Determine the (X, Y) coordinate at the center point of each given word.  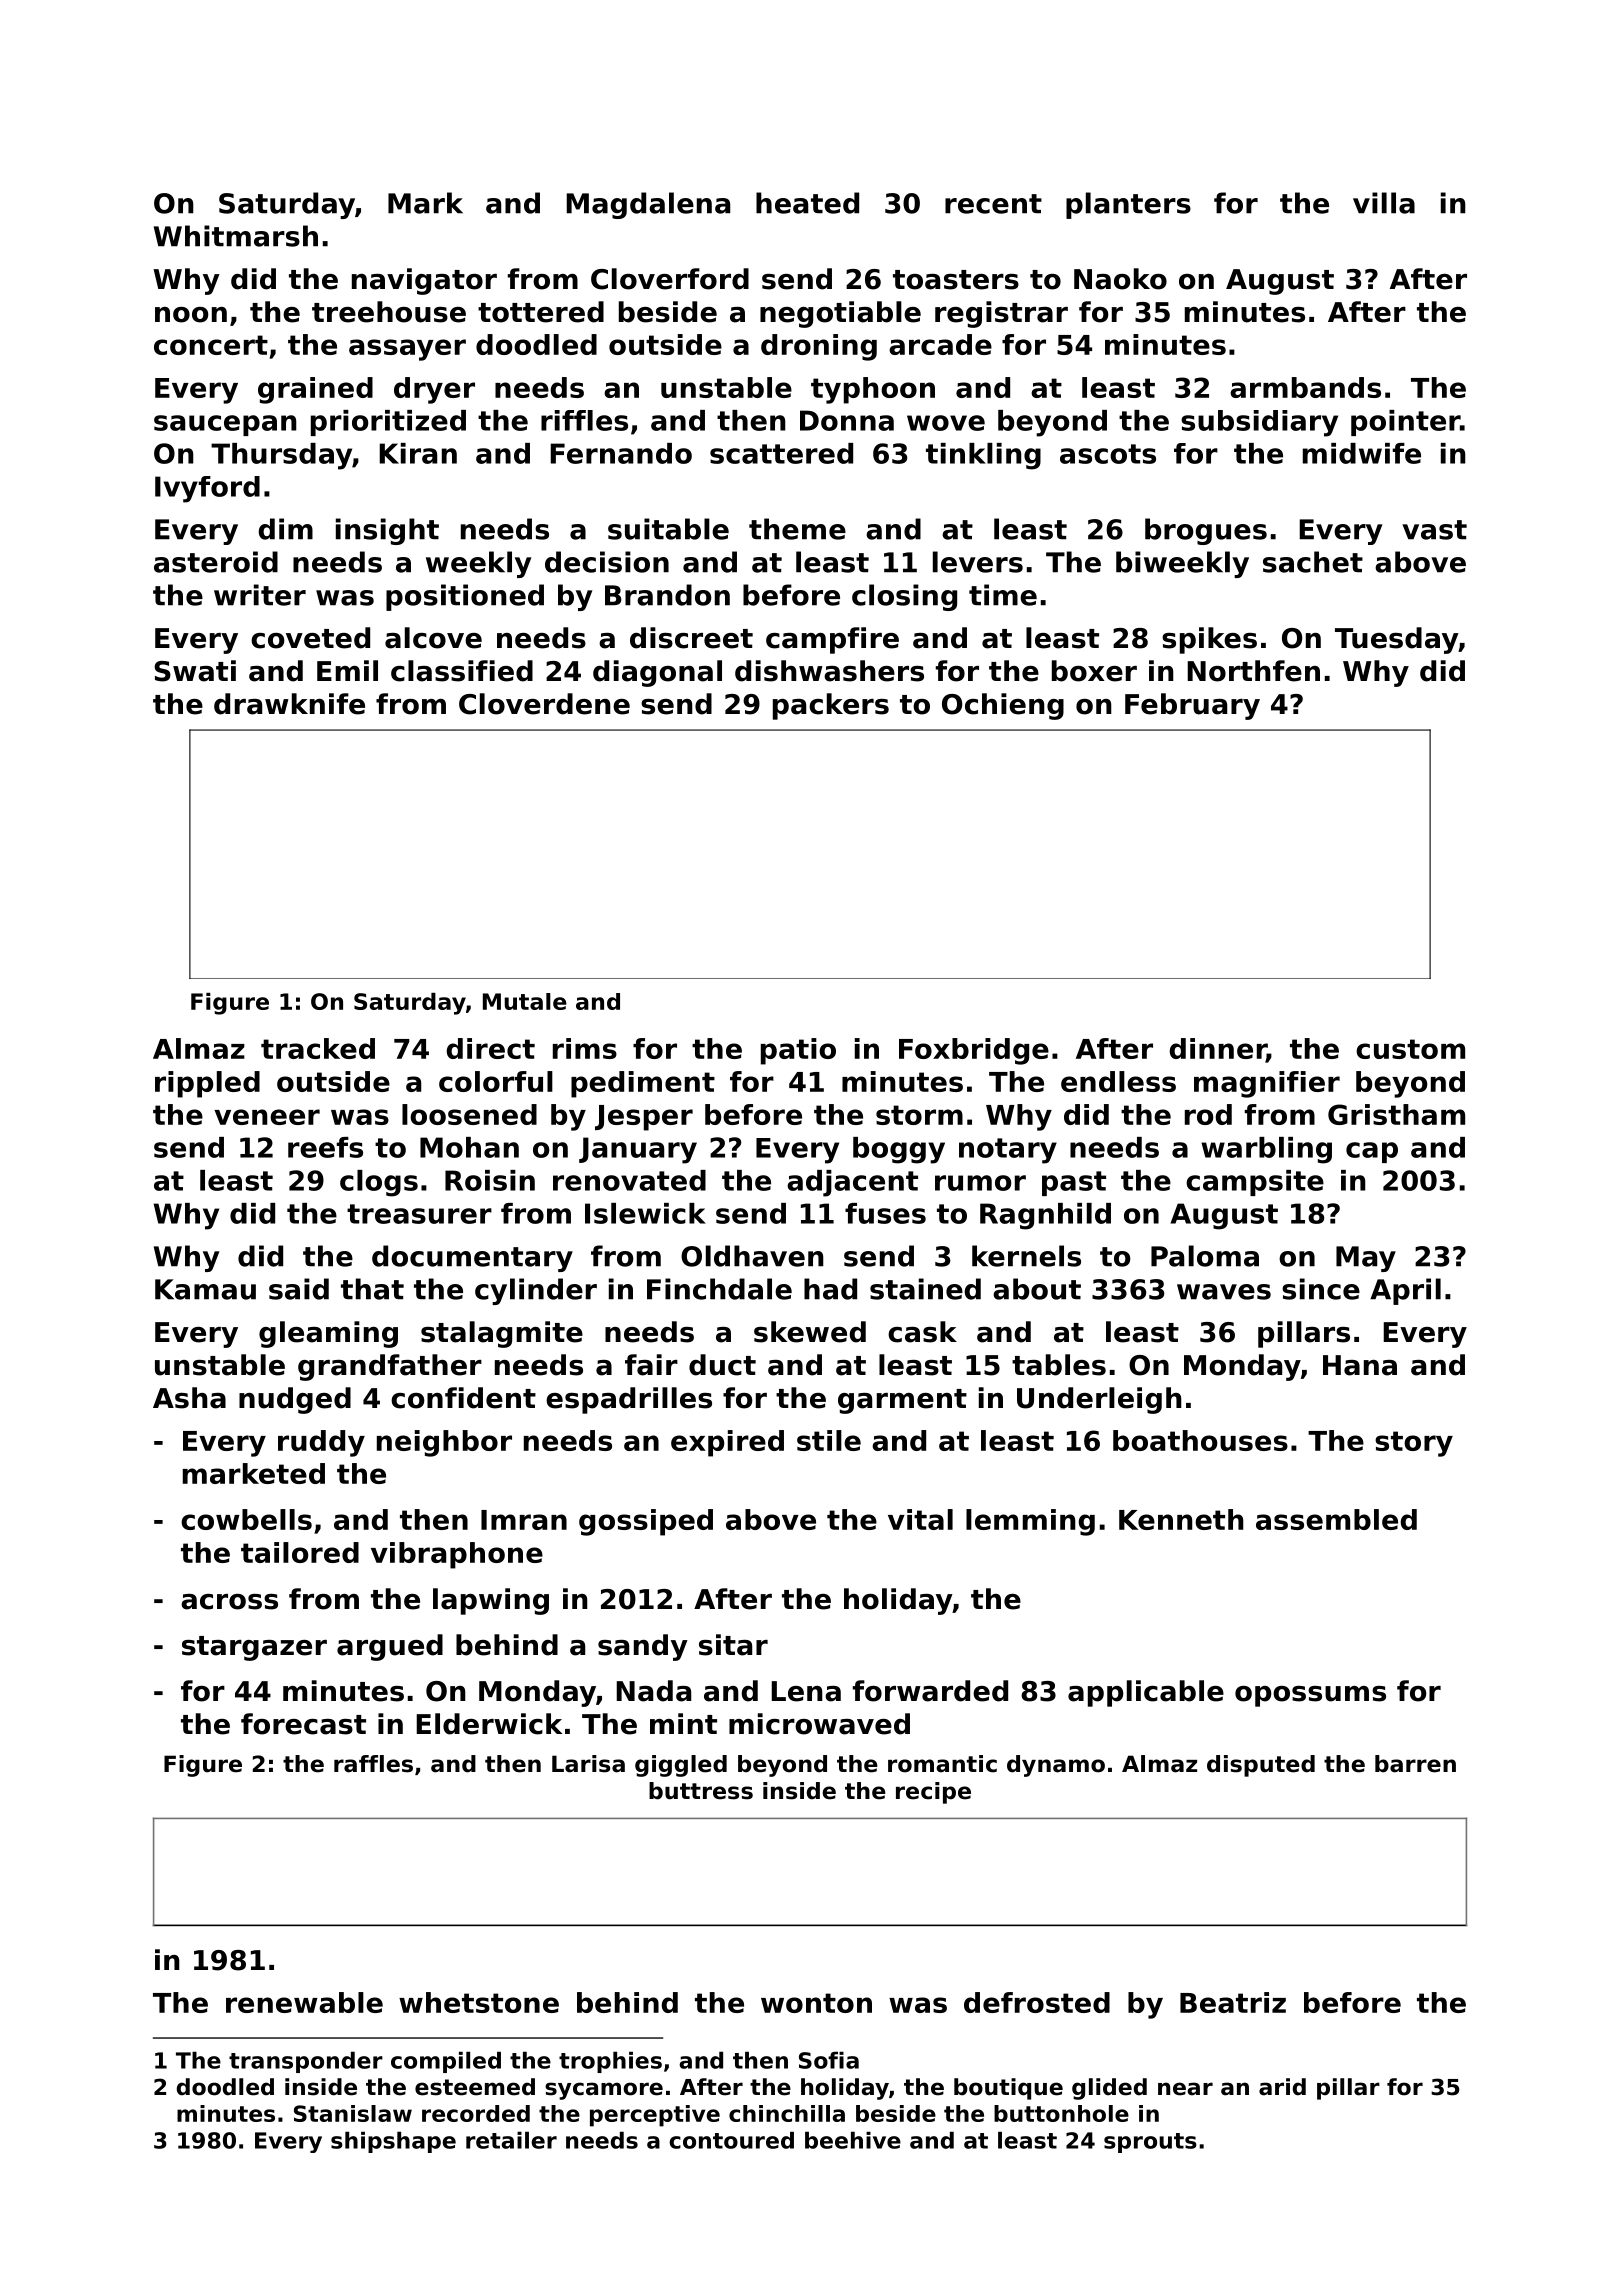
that (372, 1289)
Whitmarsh (236, 236)
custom (1410, 1049)
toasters (956, 280)
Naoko (1120, 279)
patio (798, 1051)
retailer (511, 2140)
